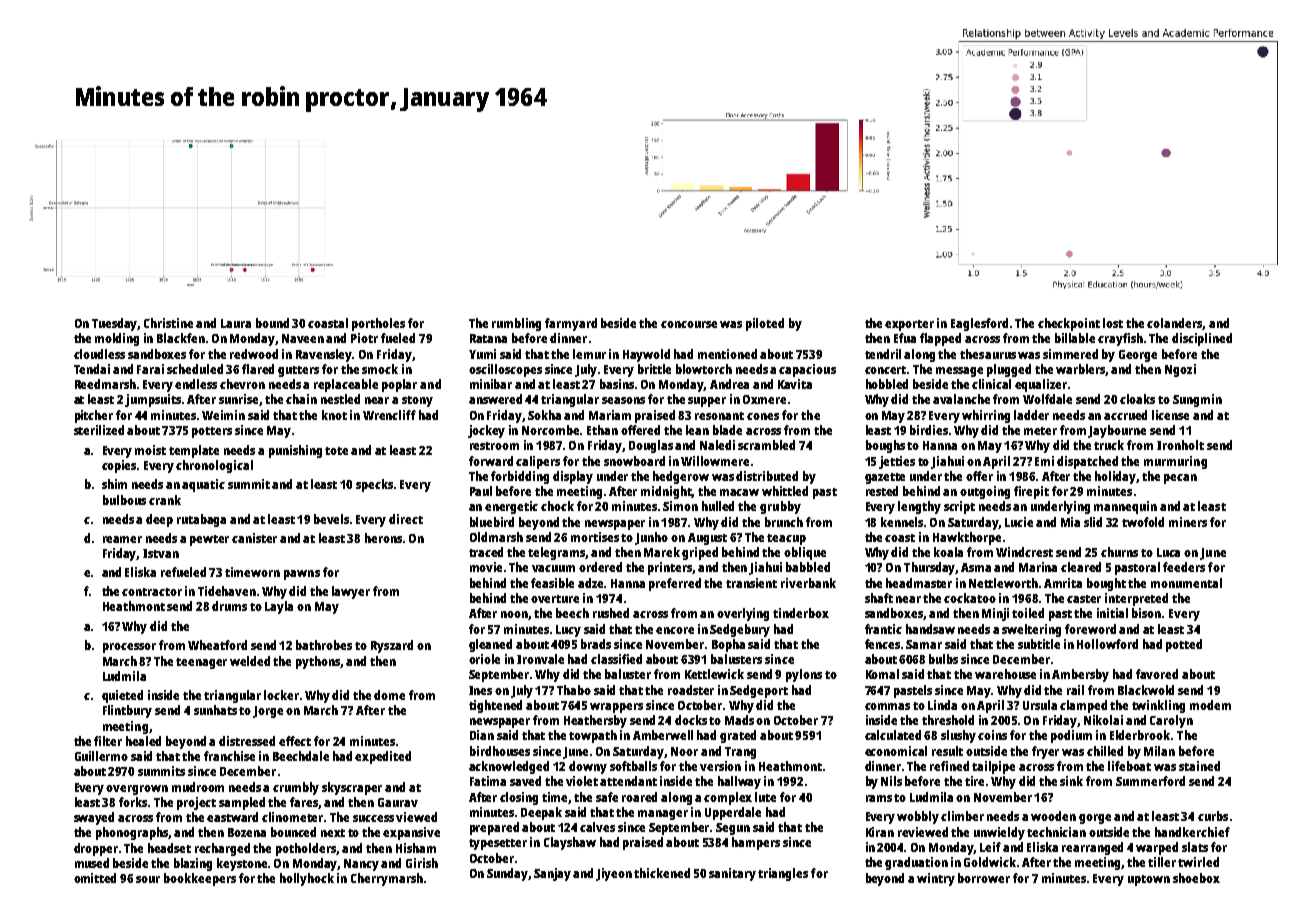 This image has width=1308, height=924. What do you see at coordinates (272, 323) in the image?
I see `bound` at bounding box center [272, 323].
